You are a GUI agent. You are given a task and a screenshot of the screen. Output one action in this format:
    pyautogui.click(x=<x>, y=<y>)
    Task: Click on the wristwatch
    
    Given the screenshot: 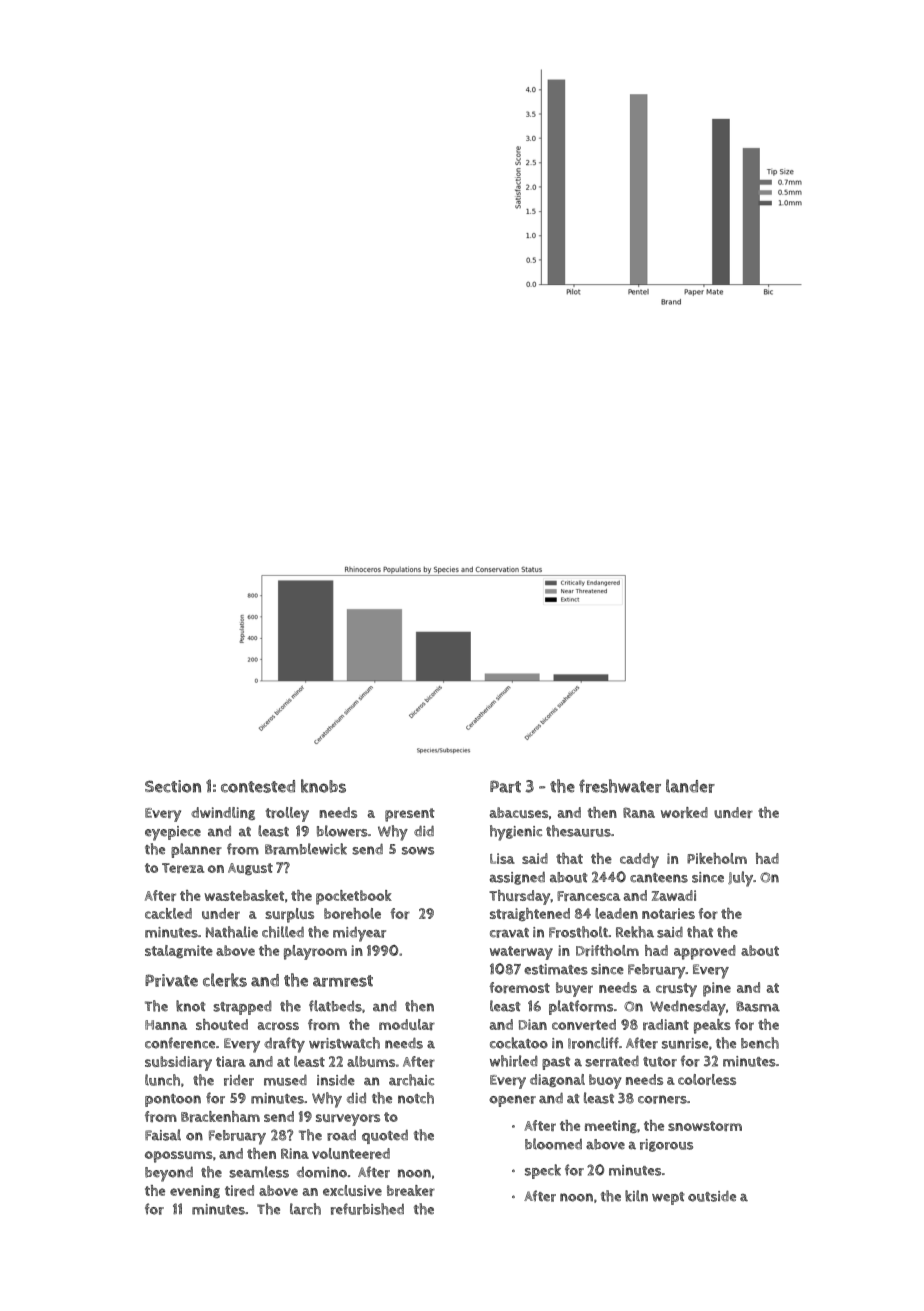 What is the action you would take?
    pyautogui.click(x=344, y=1043)
